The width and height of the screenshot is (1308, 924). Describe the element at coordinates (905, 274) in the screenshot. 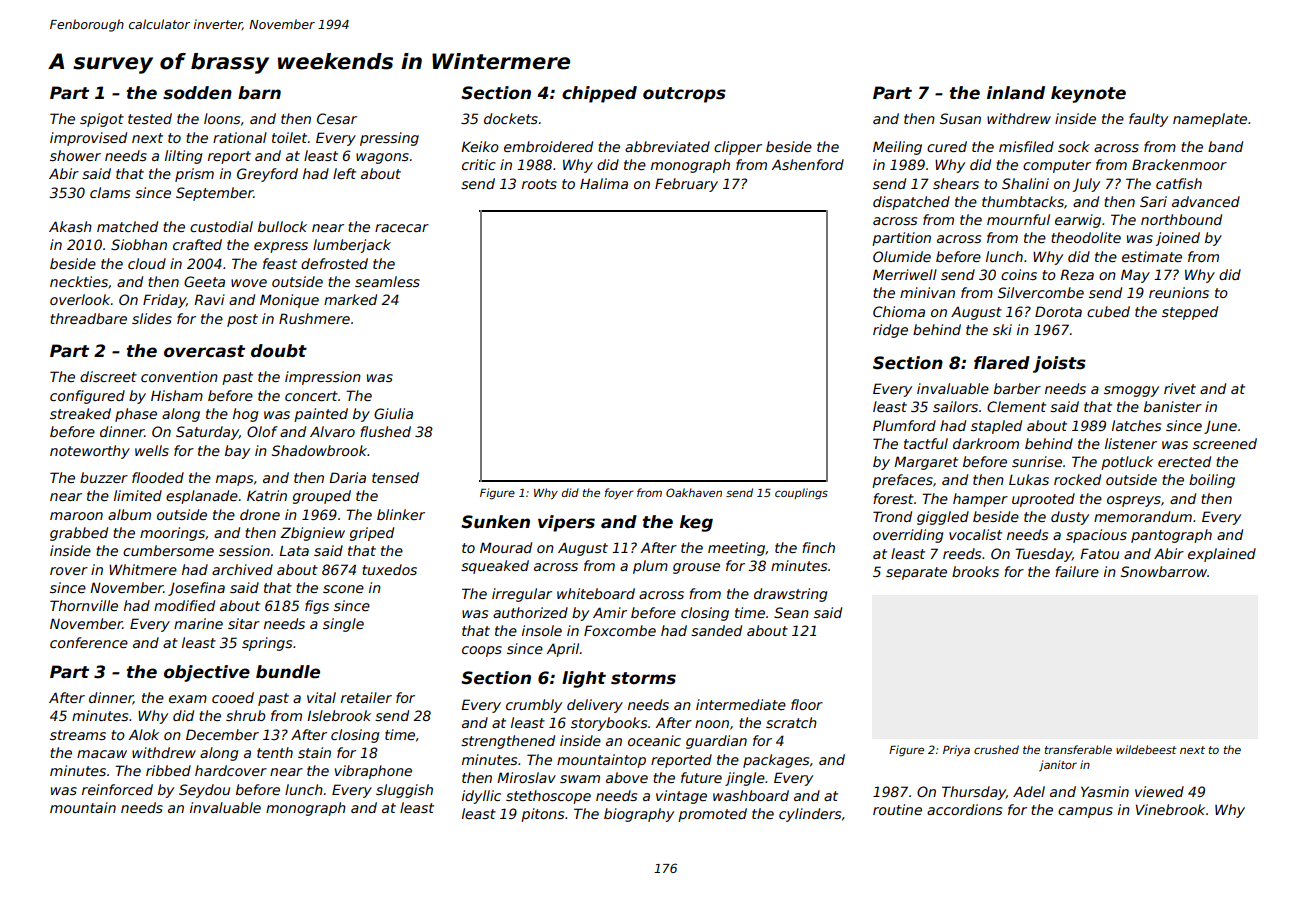

I see `Merriwell` at that location.
